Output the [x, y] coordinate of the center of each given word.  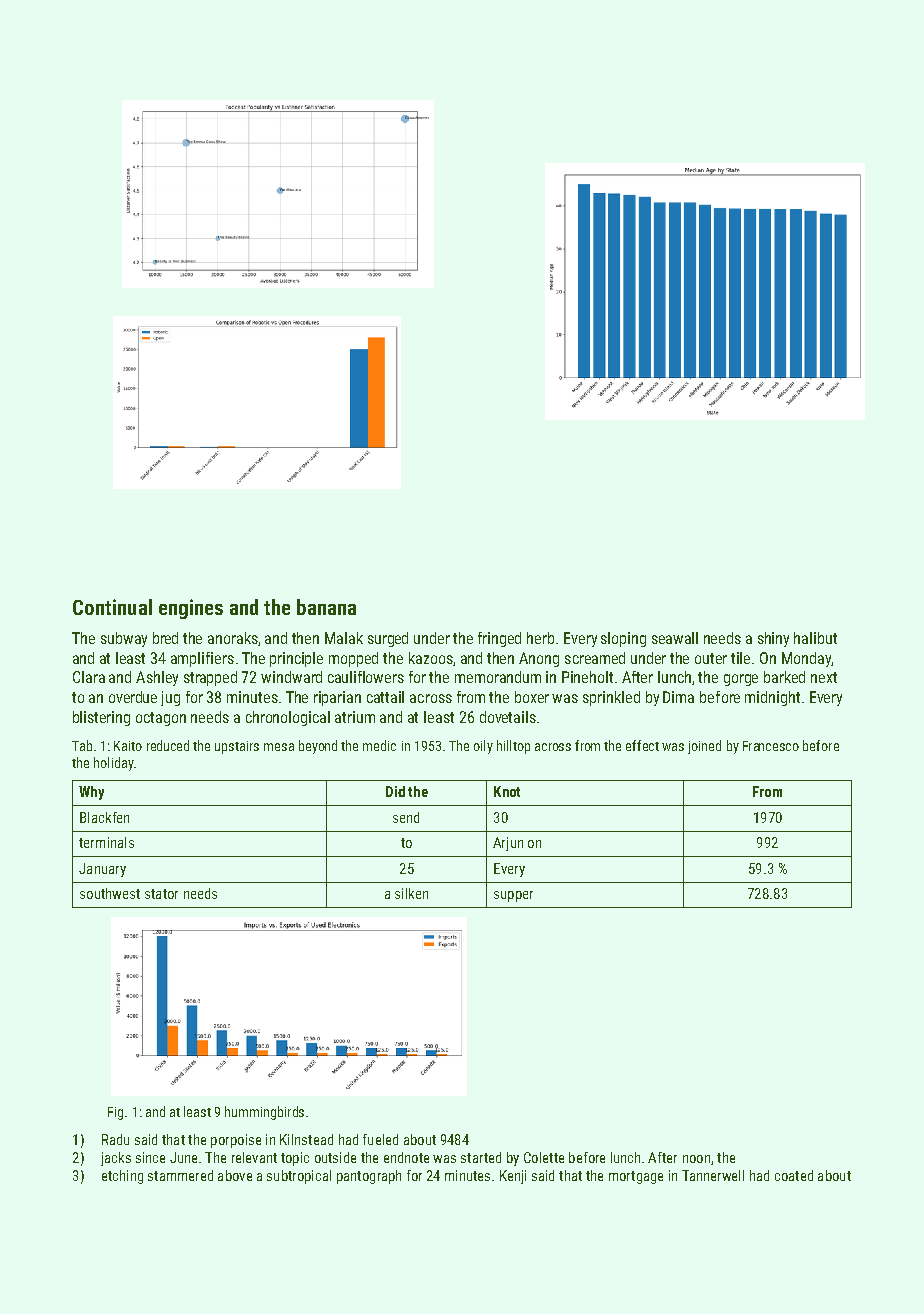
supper [513, 896]
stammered [180, 1175]
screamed [595, 658]
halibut [815, 638]
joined [704, 747]
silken [411, 893]
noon [696, 1159]
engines [191, 609]
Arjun [508, 844]
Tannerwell [713, 1175]
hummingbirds [264, 1113]
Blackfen [104, 817]
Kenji [513, 1177]
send [406, 817]
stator [161, 894]
